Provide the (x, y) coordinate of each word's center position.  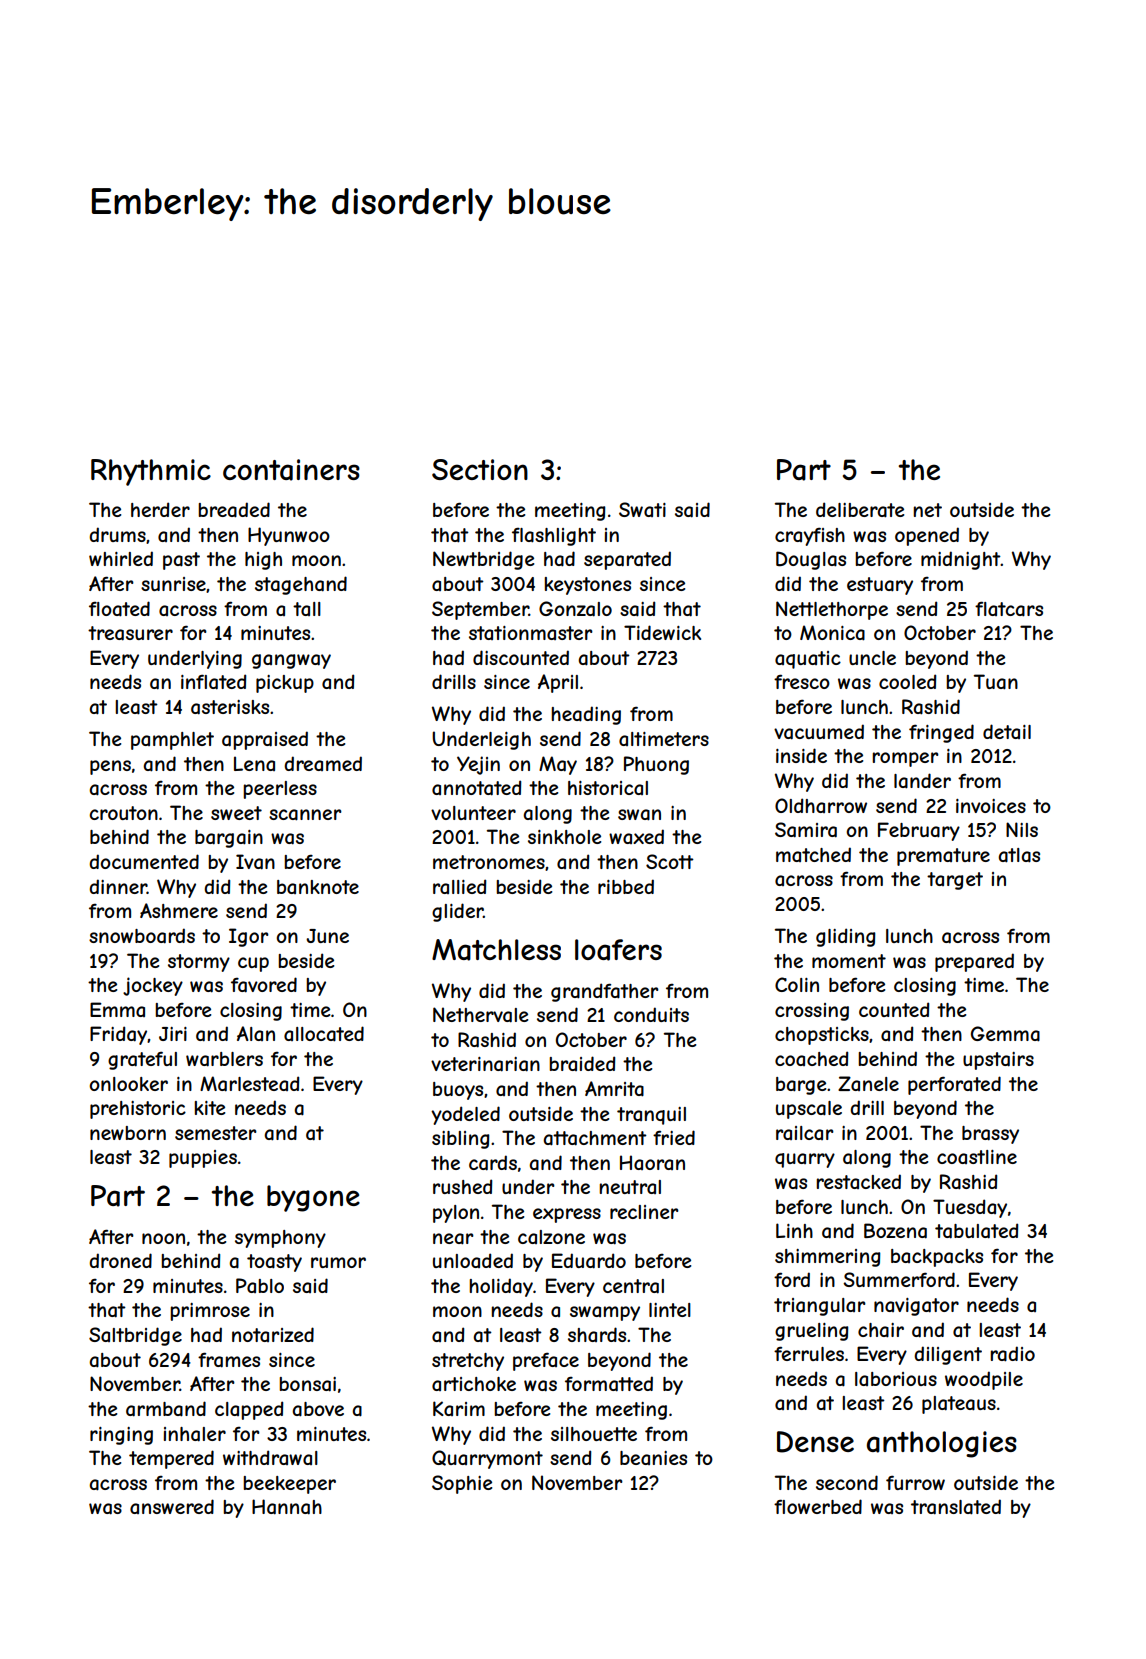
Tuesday (970, 1208)
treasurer (130, 633)
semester (216, 1133)
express (567, 1215)
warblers (224, 1059)
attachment (595, 1138)
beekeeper (289, 1485)
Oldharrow (821, 805)
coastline (977, 1157)
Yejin (478, 765)
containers (291, 470)
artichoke (474, 1384)
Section (480, 469)
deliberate (860, 510)
